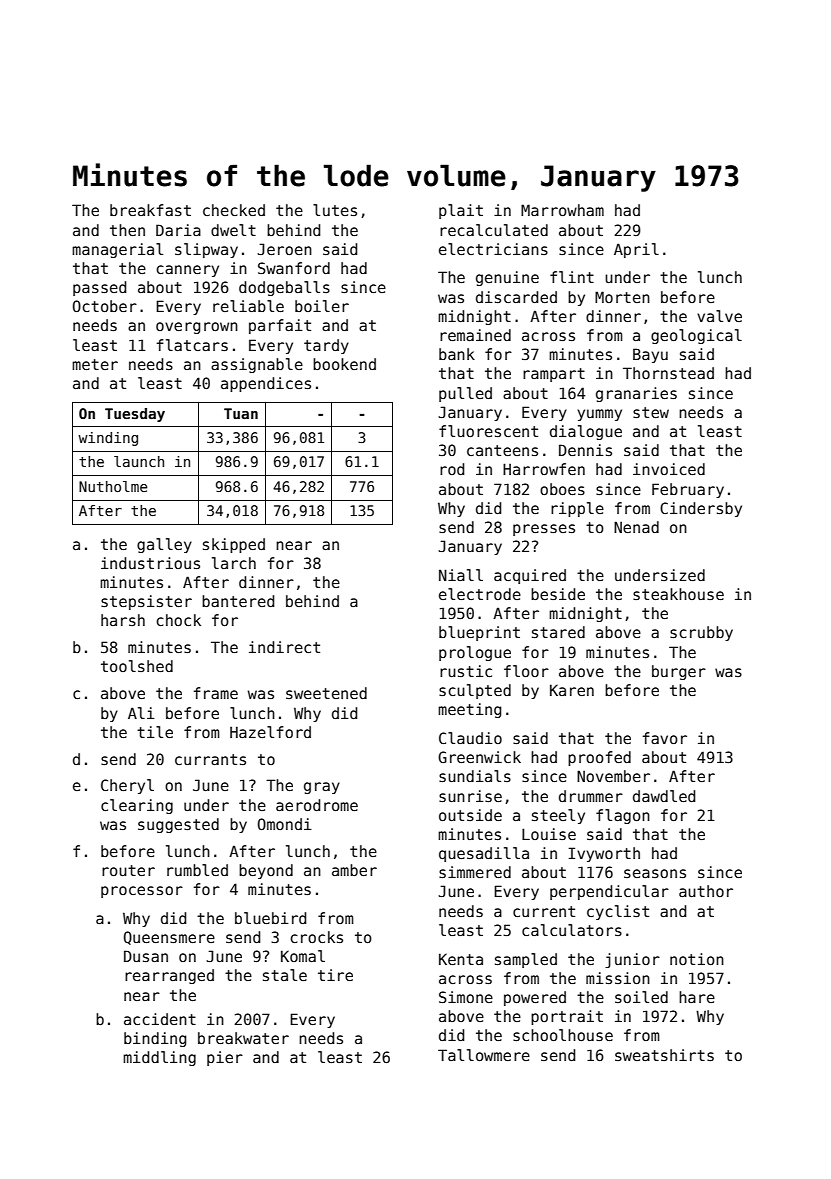 Image resolution: width=831 pixels, height=1179 pixels. I want to click on bookend, so click(344, 364).
